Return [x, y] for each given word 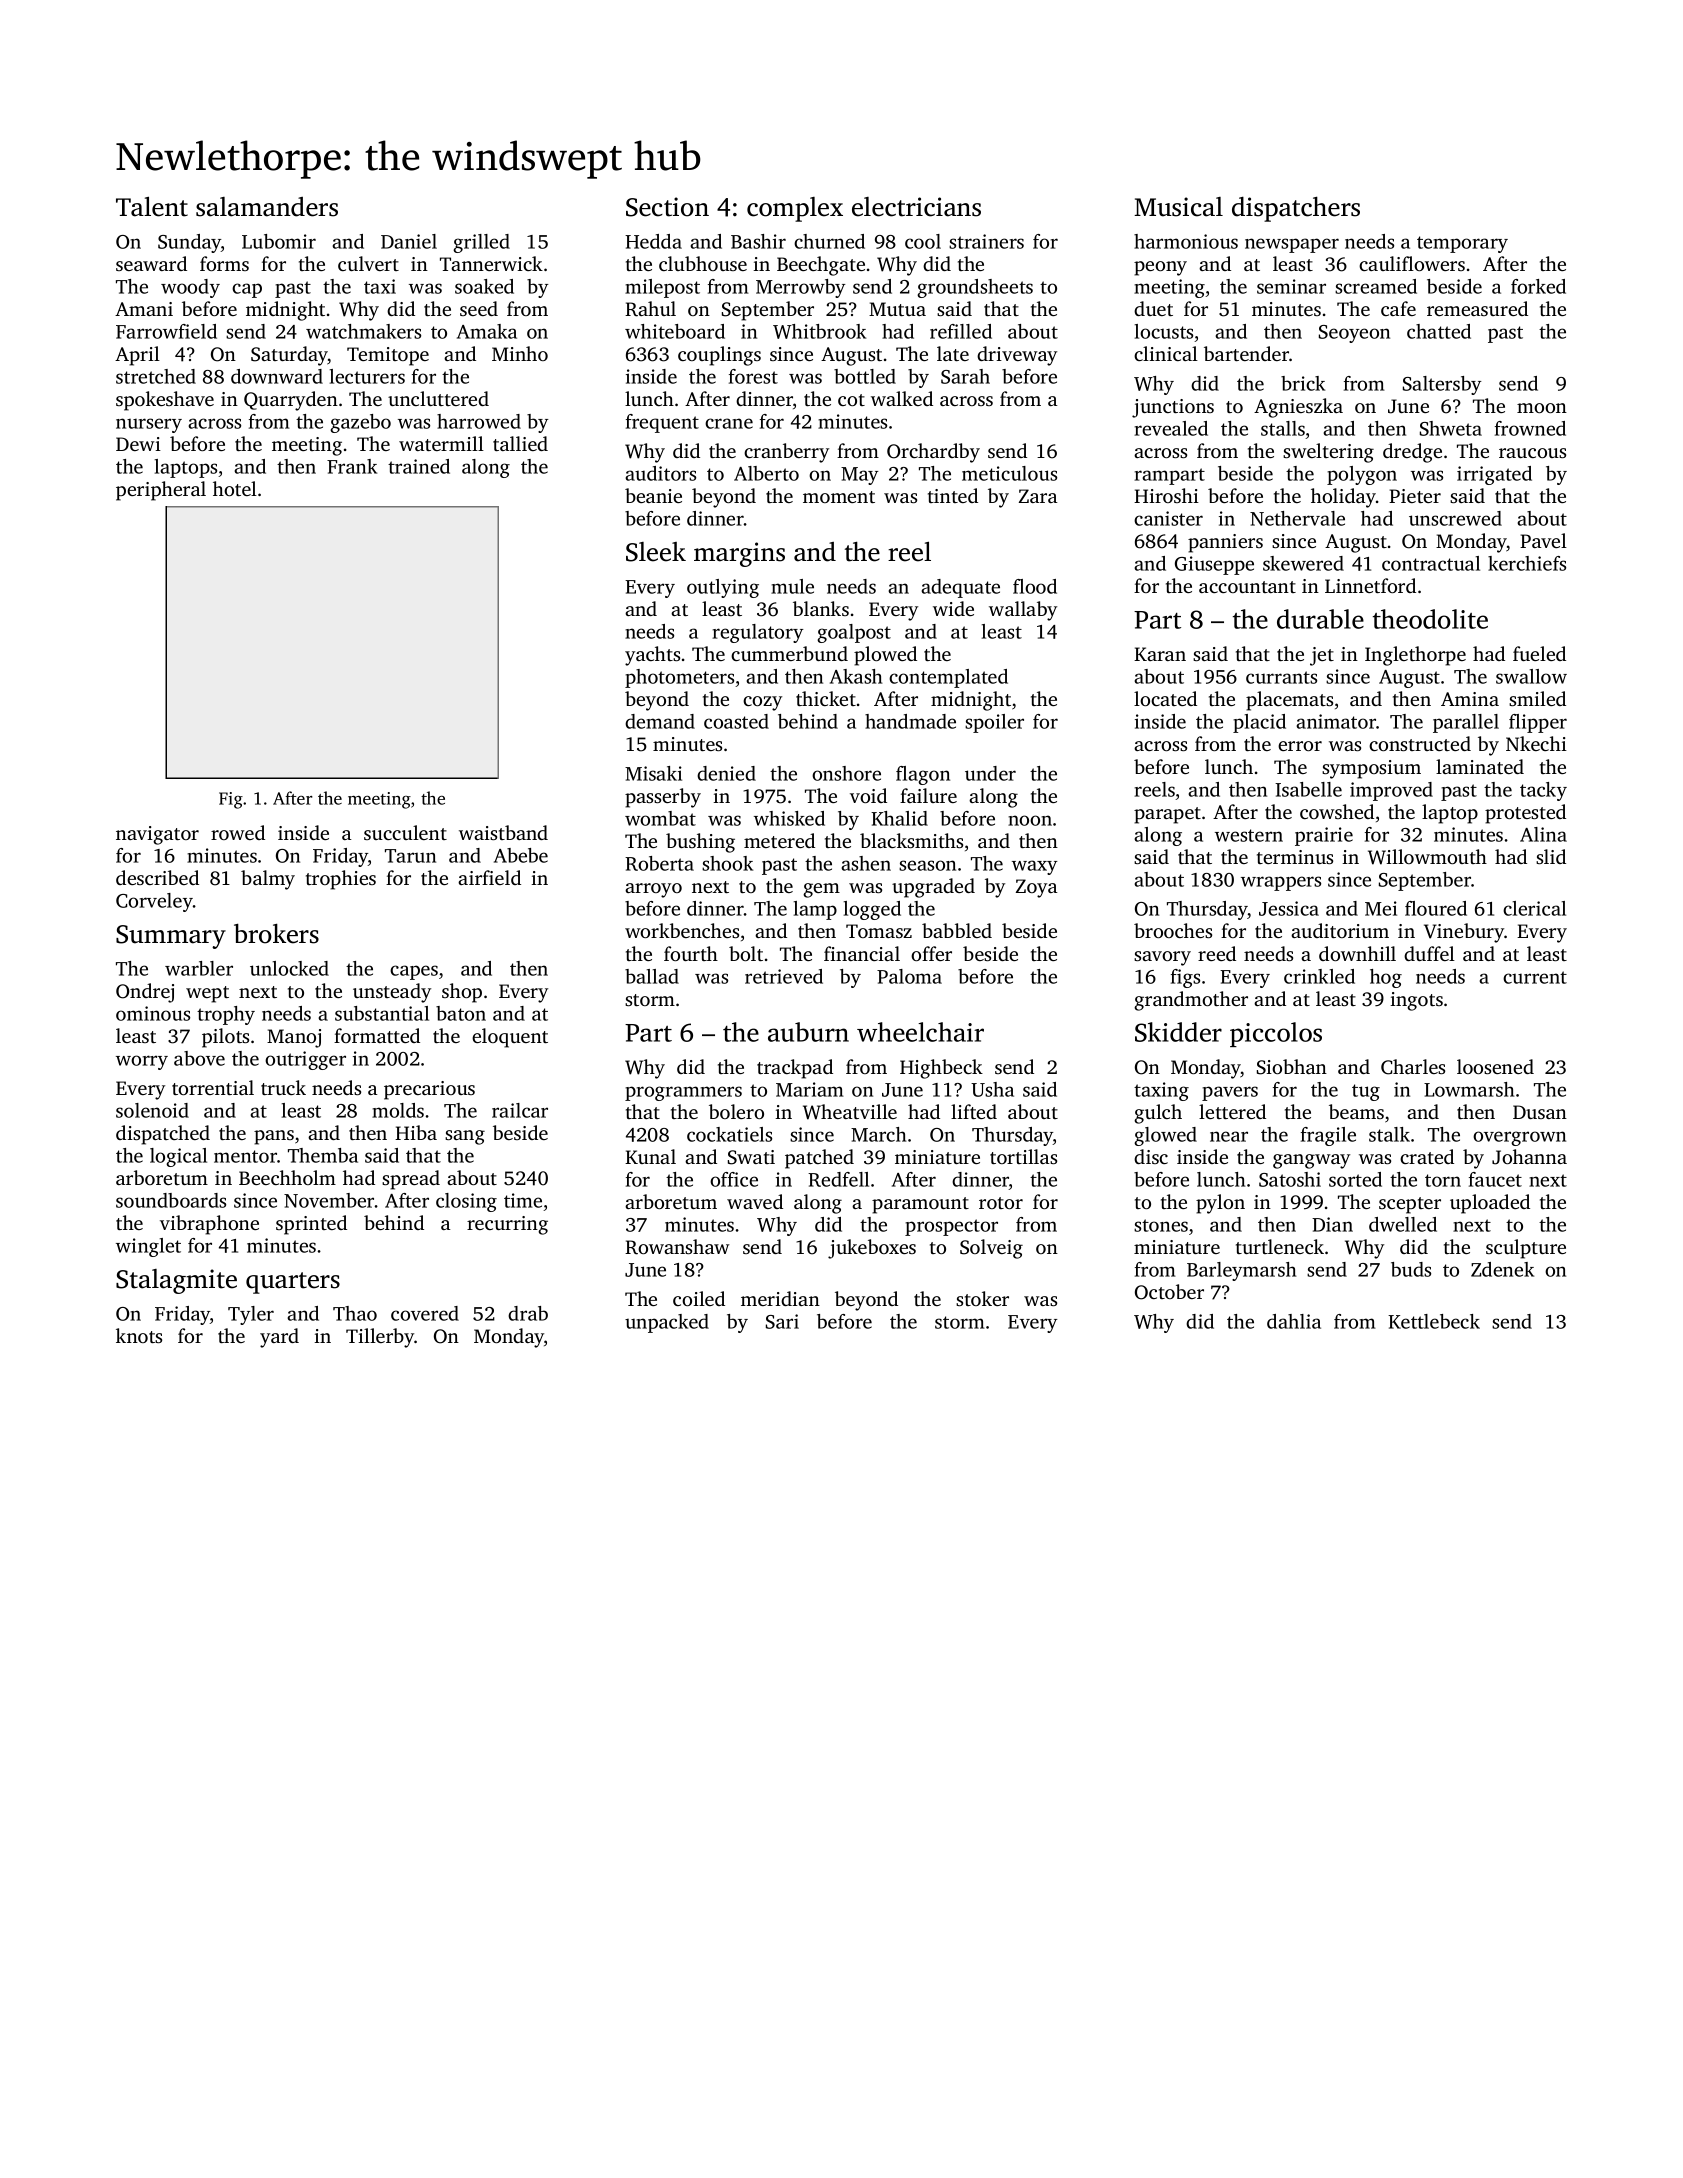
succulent [405, 832]
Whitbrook [819, 331]
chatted [1439, 331]
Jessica [1289, 908]
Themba [323, 1155]
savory [1162, 958]
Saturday [289, 356]
